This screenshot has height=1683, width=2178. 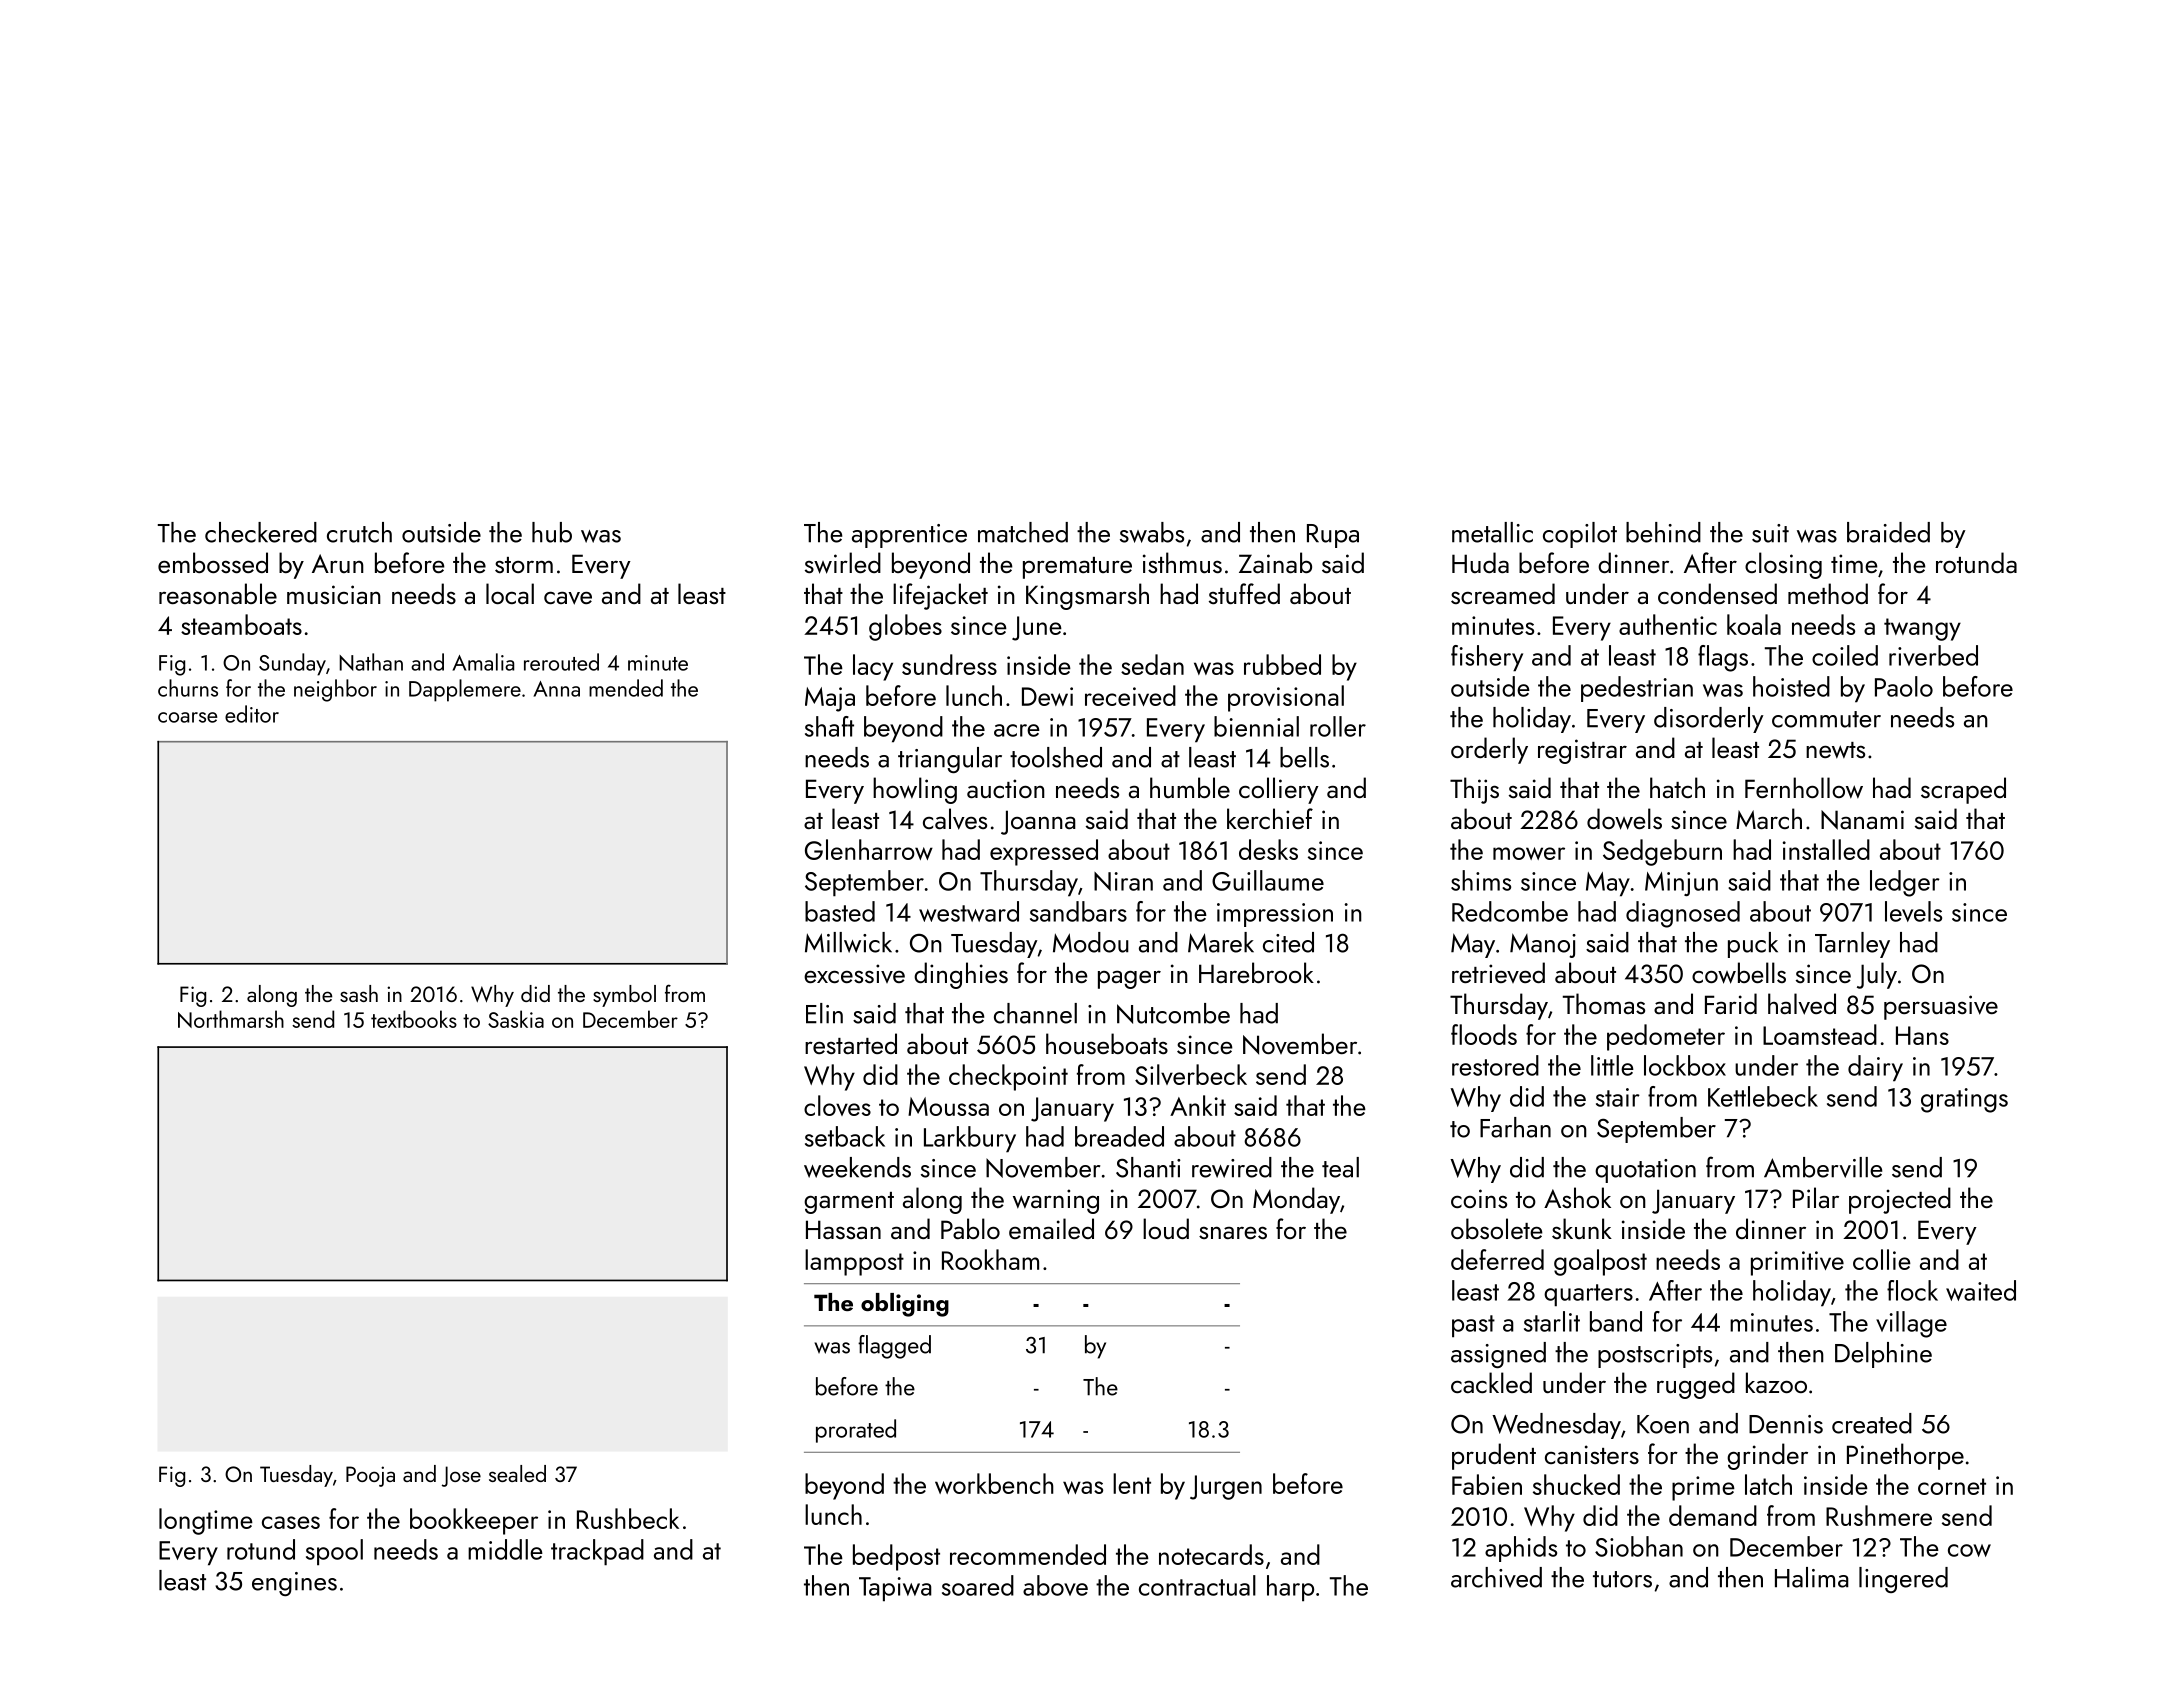 What do you see at coordinates (359, 993) in the screenshot?
I see `sash` at bounding box center [359, 993].
